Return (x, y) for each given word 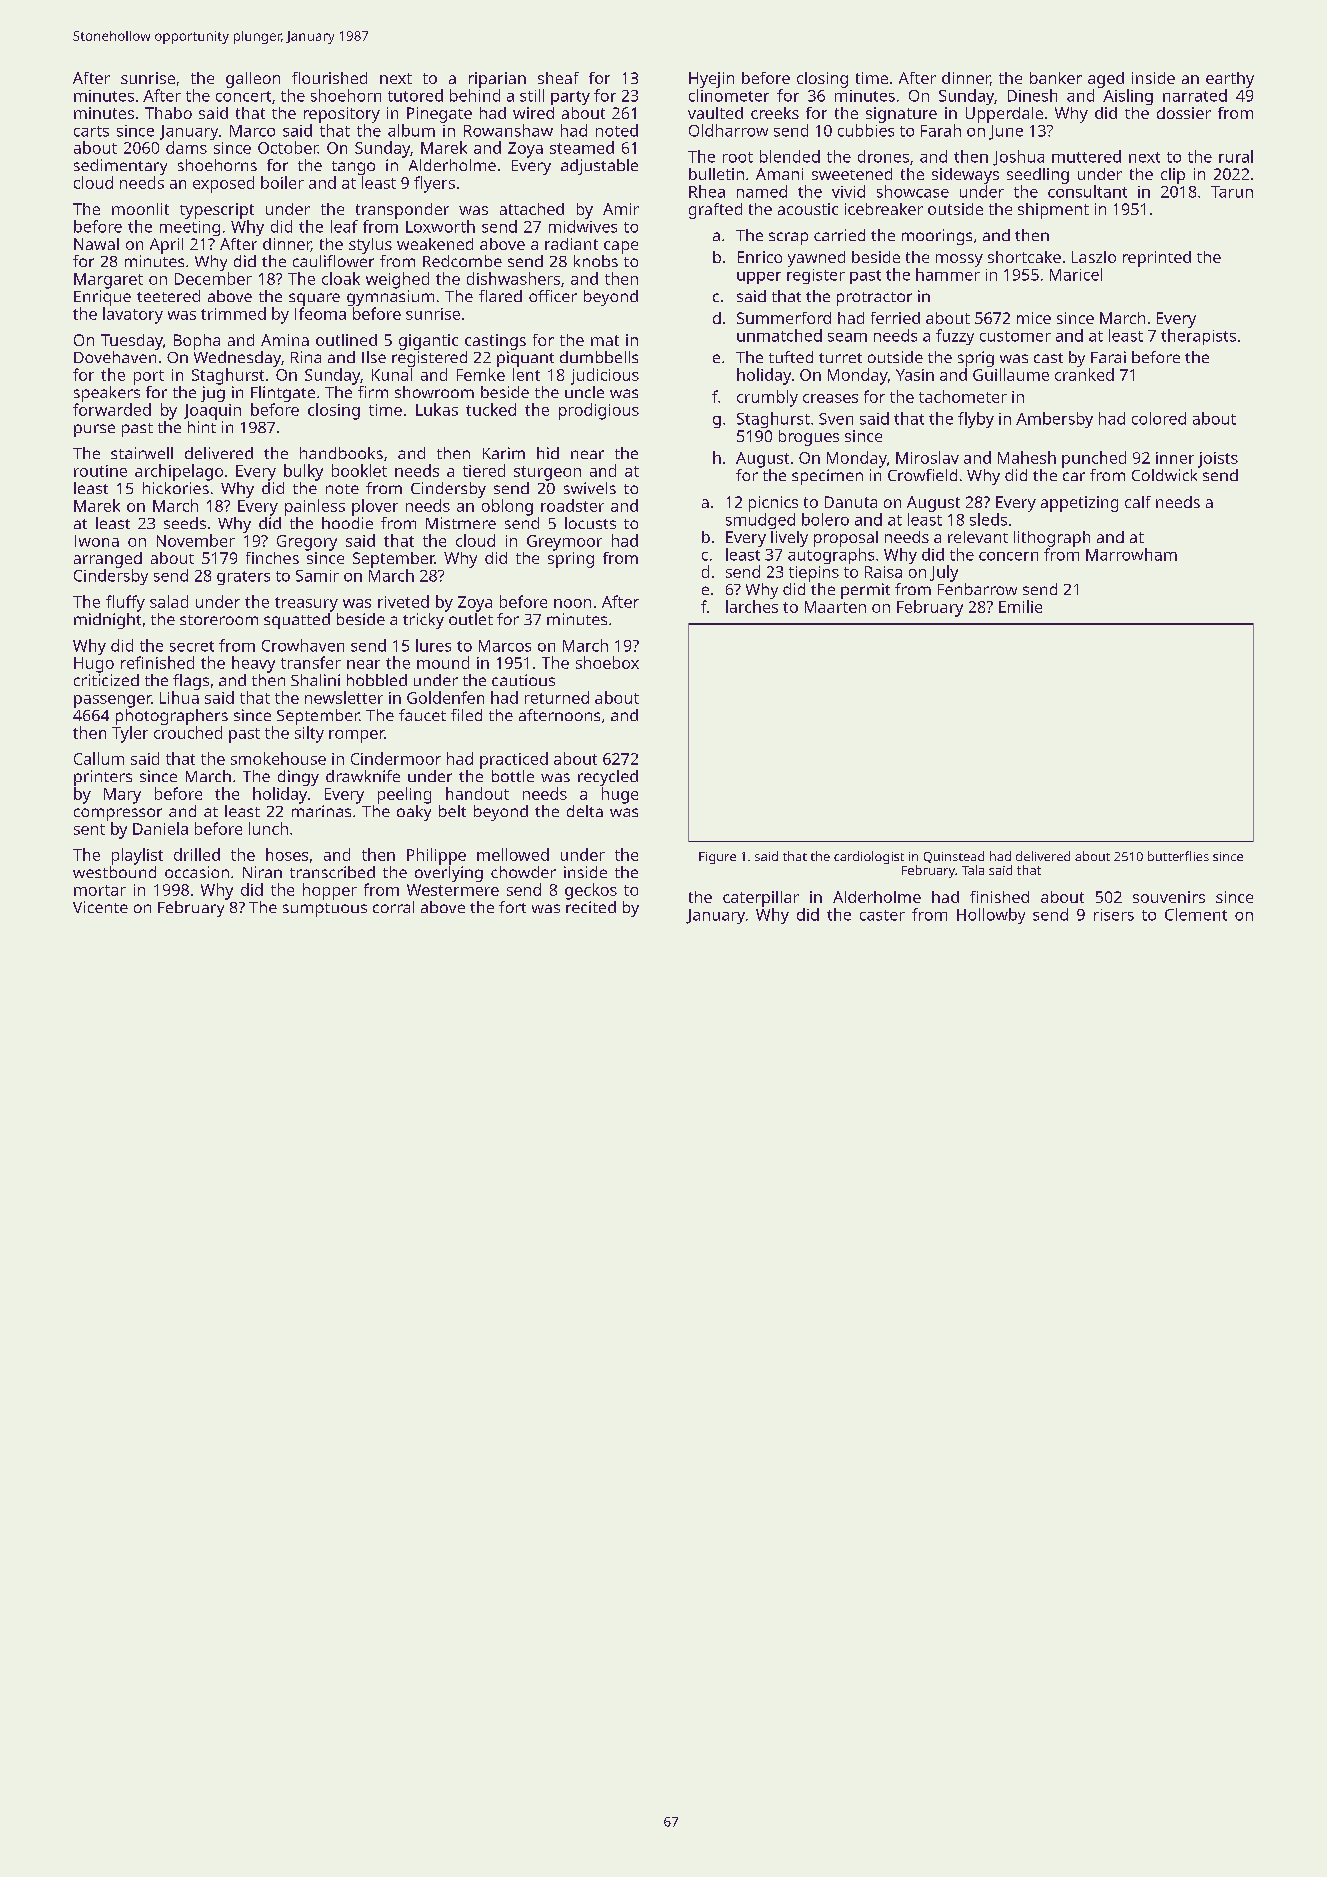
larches (752, 606)
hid (548, 453)
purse (94, 430)
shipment (1053, 211)
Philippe (436, 856)
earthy (1230, 80)
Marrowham (1131, 554)
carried (839, 235)
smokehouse (278, 758)
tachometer (963, 396)
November (196, 540)
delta (585, 811)
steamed (582, 147)
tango (353, 168)
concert (243, 96)
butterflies (1178, 856)
